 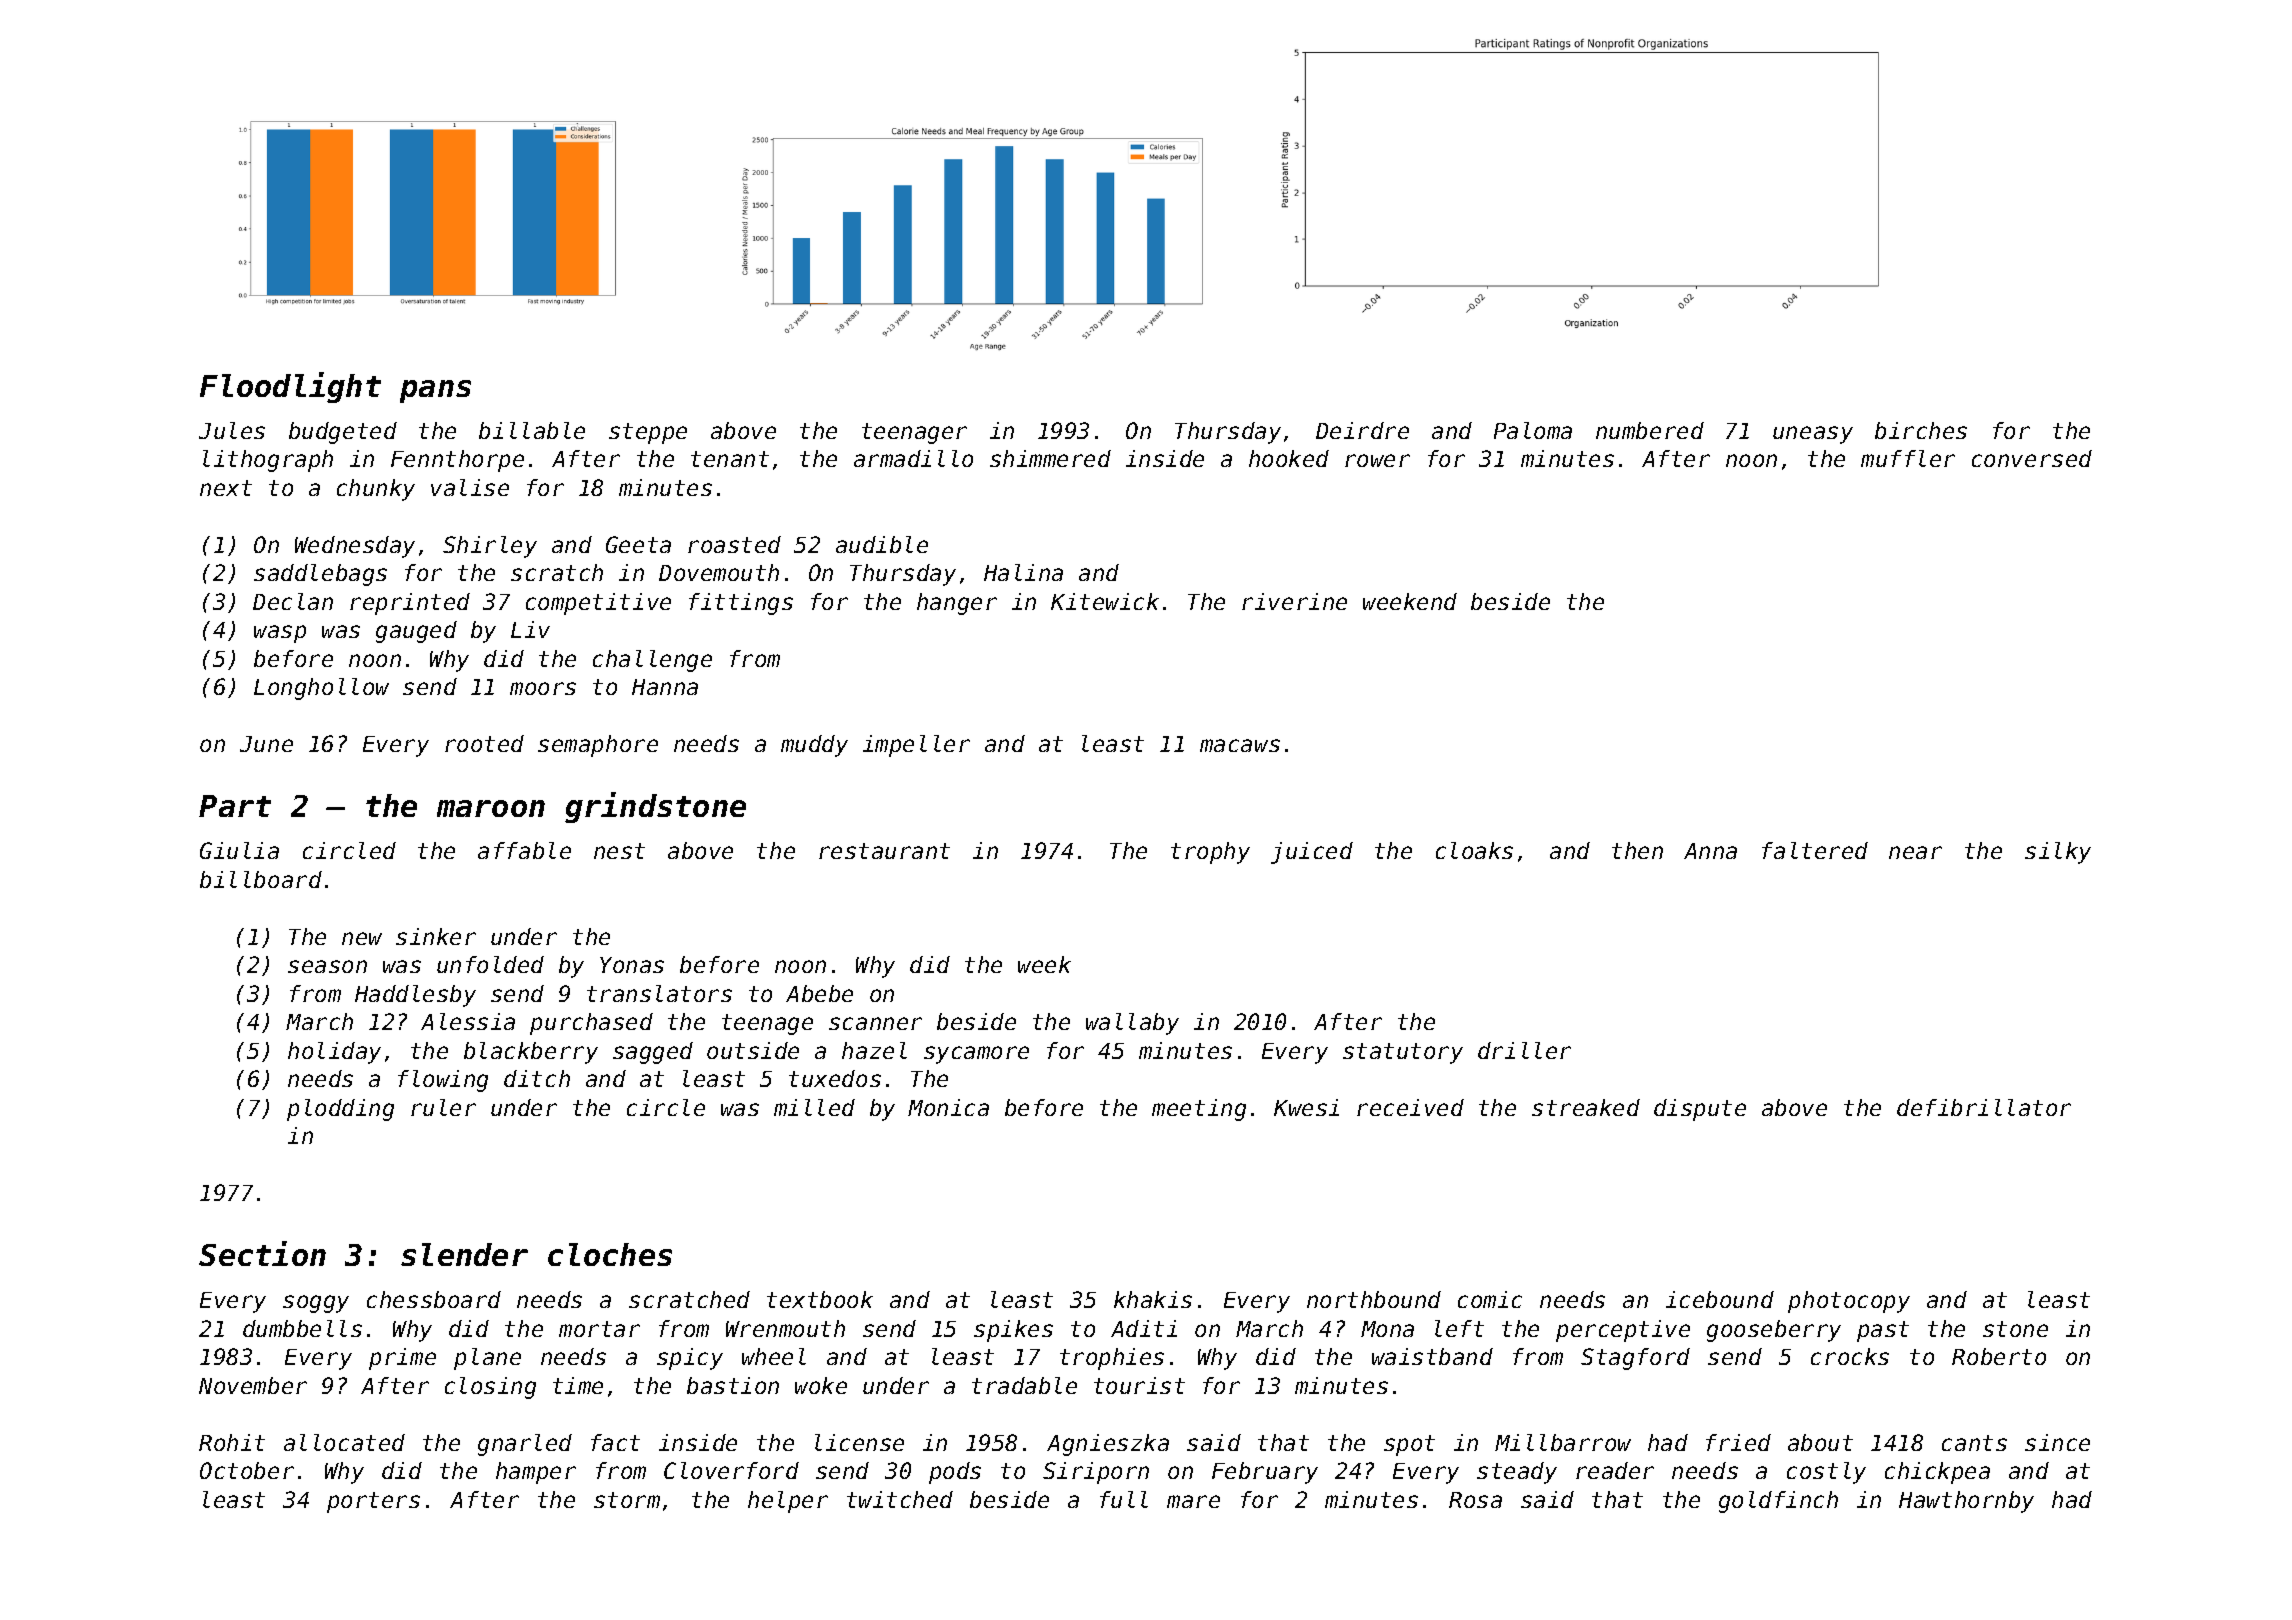 I want to click on moors, so click(x=543, y=688).
